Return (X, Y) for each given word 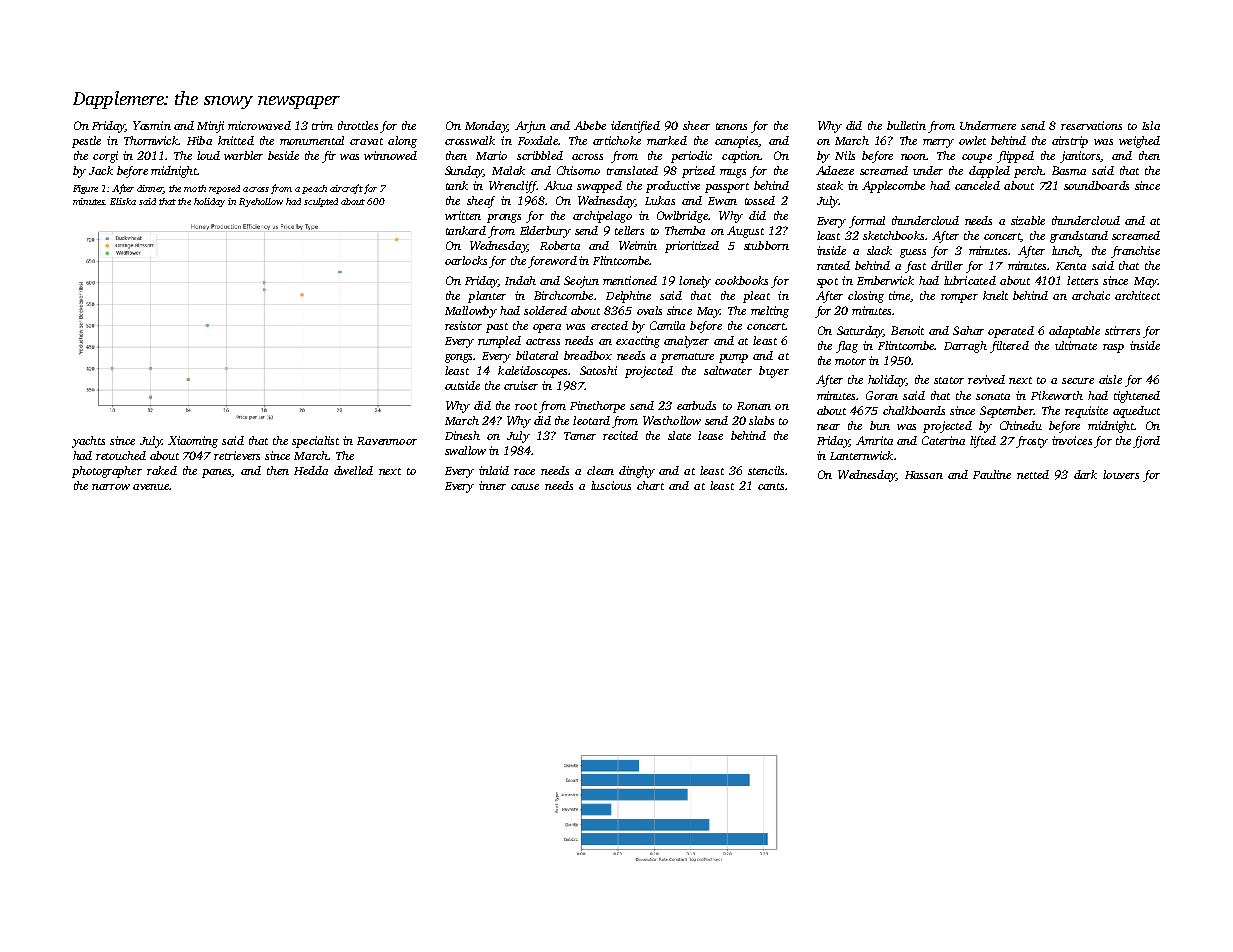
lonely (695, 282)
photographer (107, 472)
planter (487, 297)
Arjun (530, 127)
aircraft (346, 189)
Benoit (907, 330)
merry (938, 143)
